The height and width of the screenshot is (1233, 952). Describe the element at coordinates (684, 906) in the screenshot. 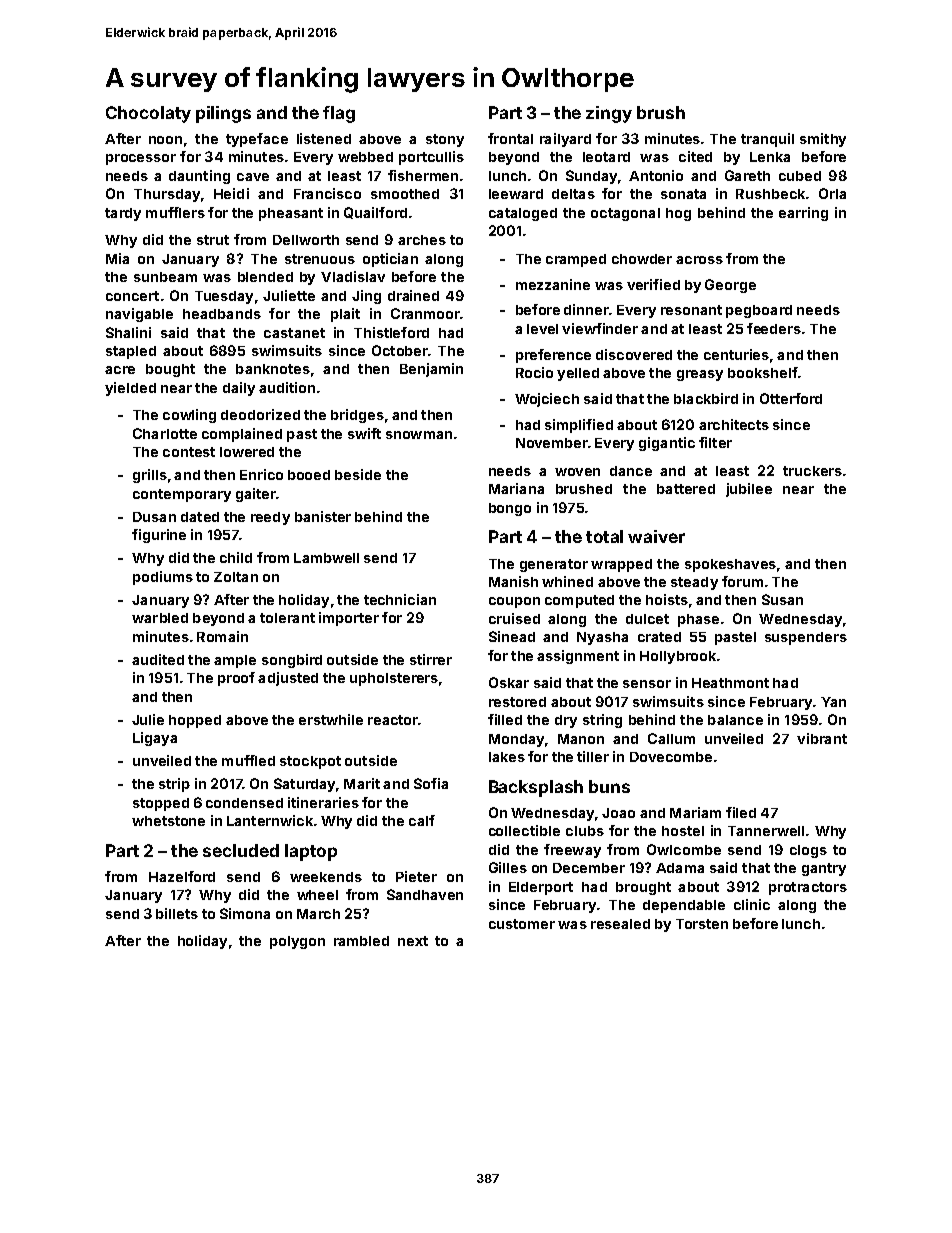

I see `dependable` at that location.
